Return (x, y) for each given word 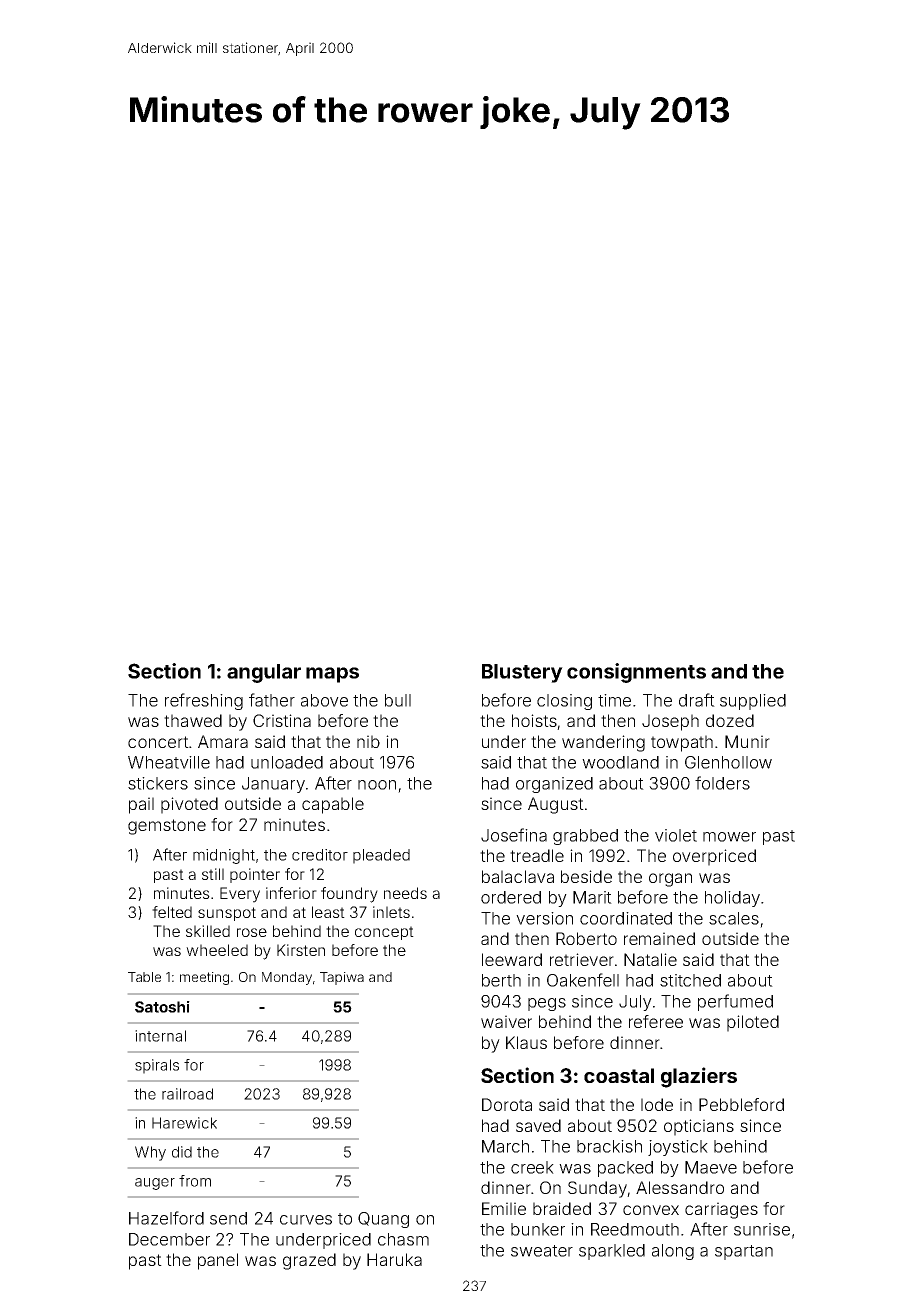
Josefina (514, 835)
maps (332, 675)
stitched (690, 980)
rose (252, 932)
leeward (512, 959)
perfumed (735, 1002)
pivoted (189, 805)
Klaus (526, 1042)
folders (722, 783)
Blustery (522, 673)
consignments (636, 673)
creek (532, 1167)
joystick (678, 1148)
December (169, 1239)
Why (150, 1153)
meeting (204, 978)
